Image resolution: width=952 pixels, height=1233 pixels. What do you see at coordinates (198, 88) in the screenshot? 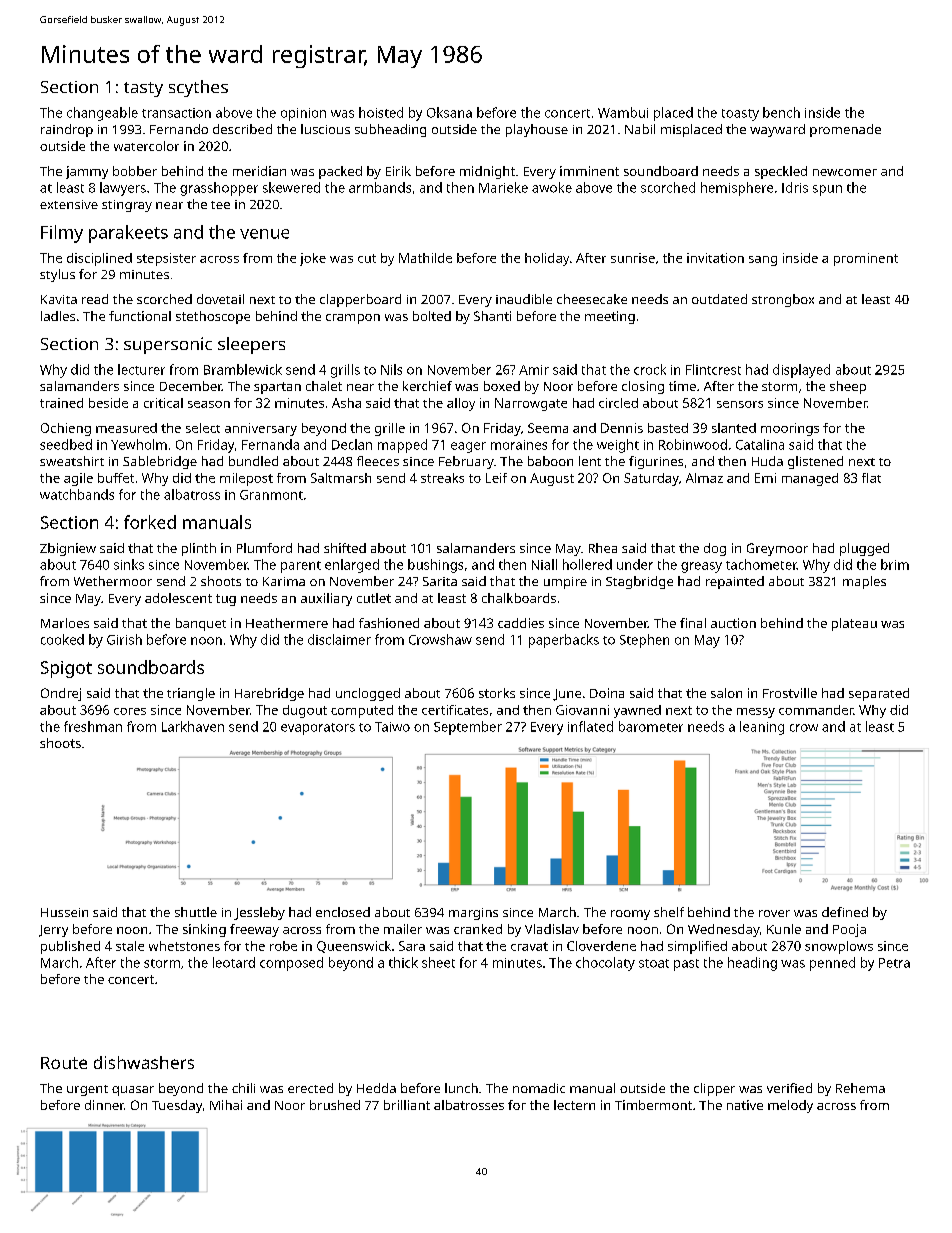
I see `scythes` at bounding box center [198, 88].
